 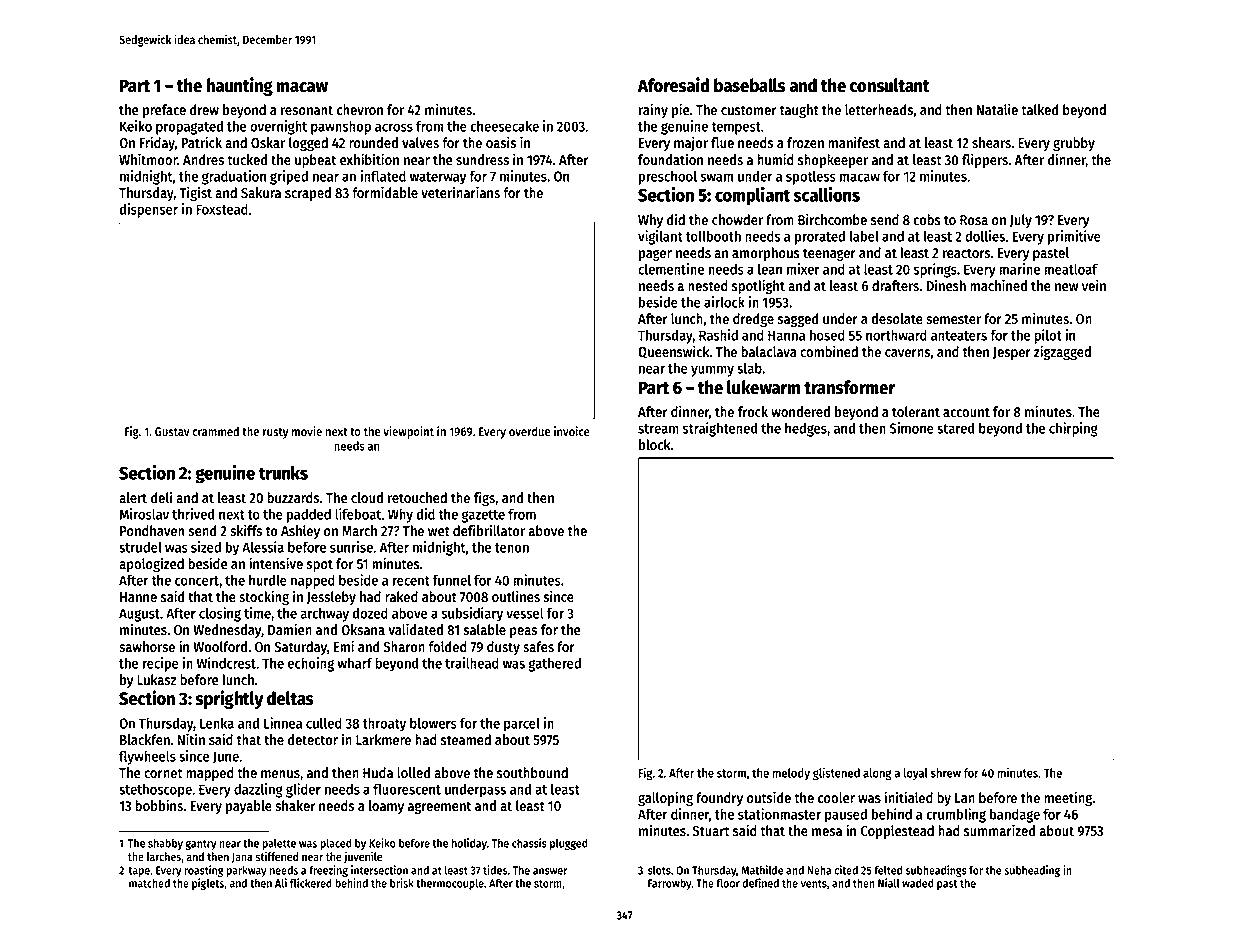 I want to click on intensive, so click(x=276, y=563).
